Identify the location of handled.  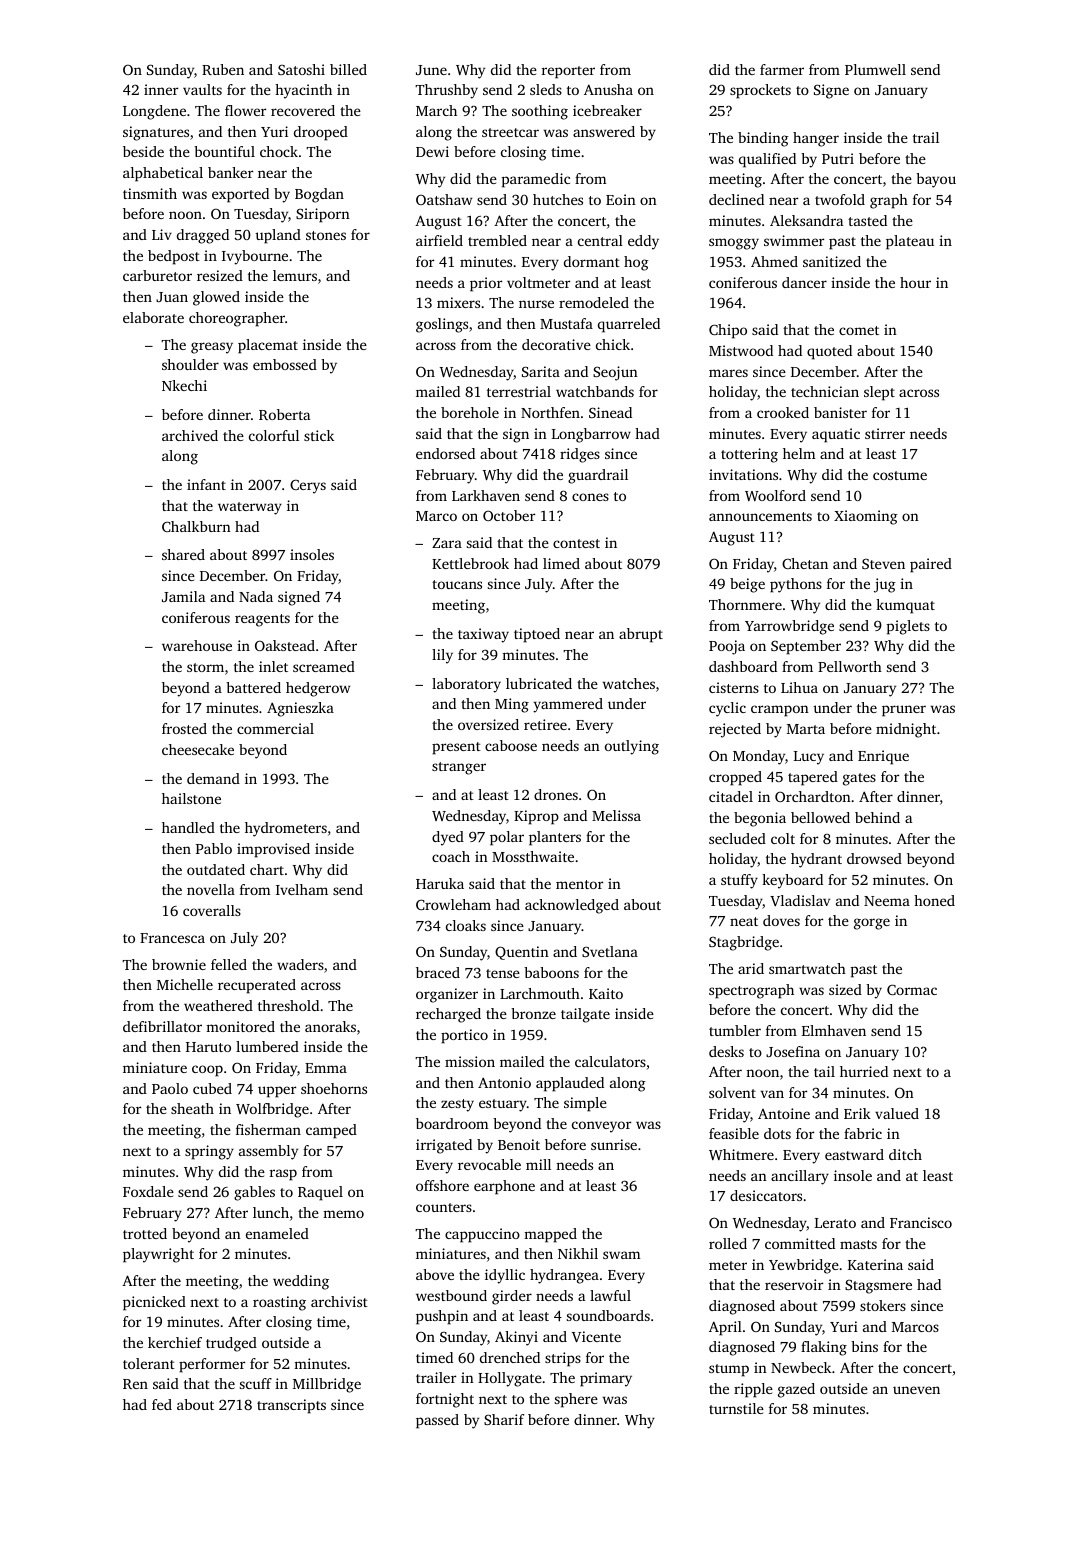
(188, 827).
